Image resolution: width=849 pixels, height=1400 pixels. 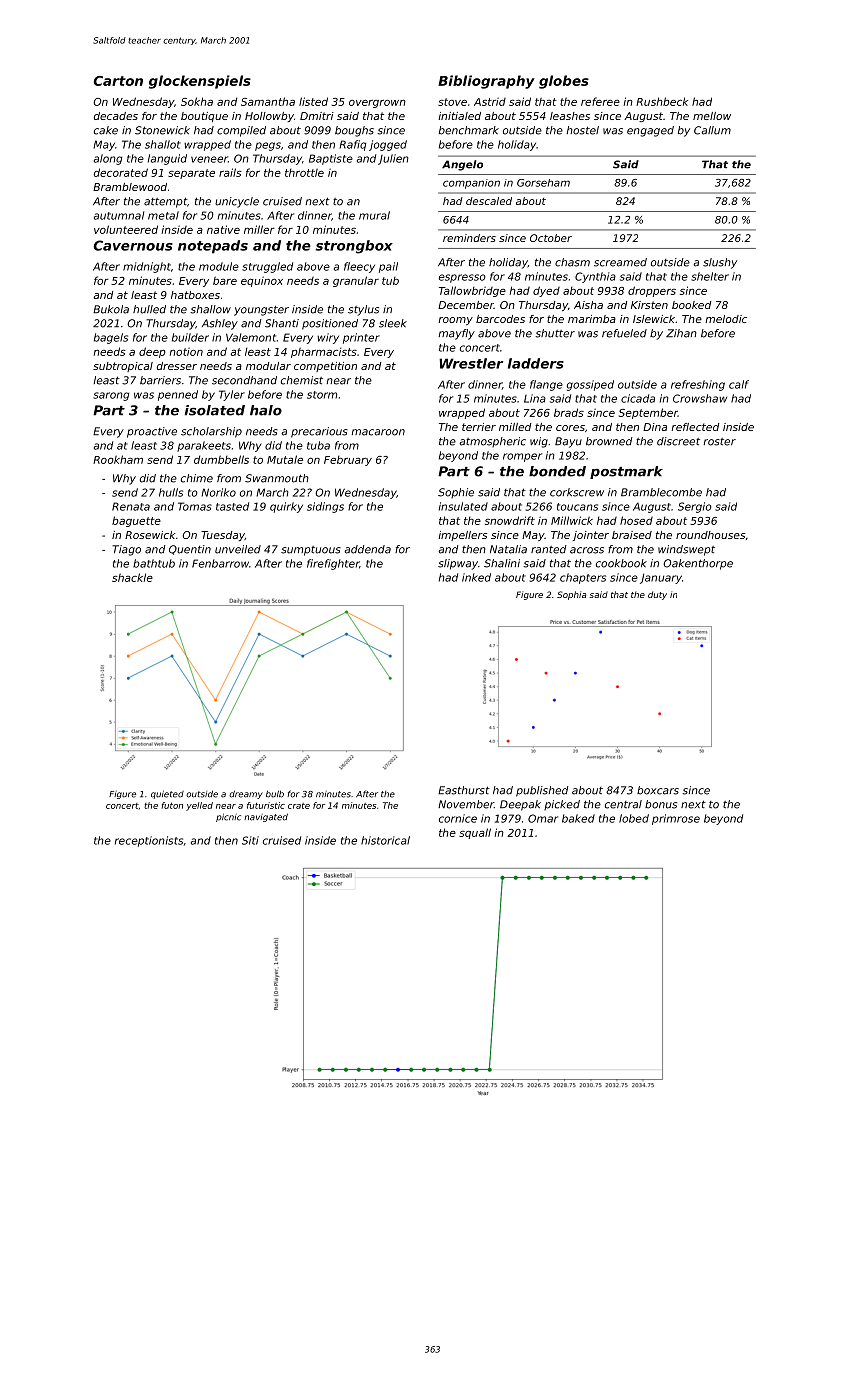 I want to click on Islewick, so click(x=654, y=319).
